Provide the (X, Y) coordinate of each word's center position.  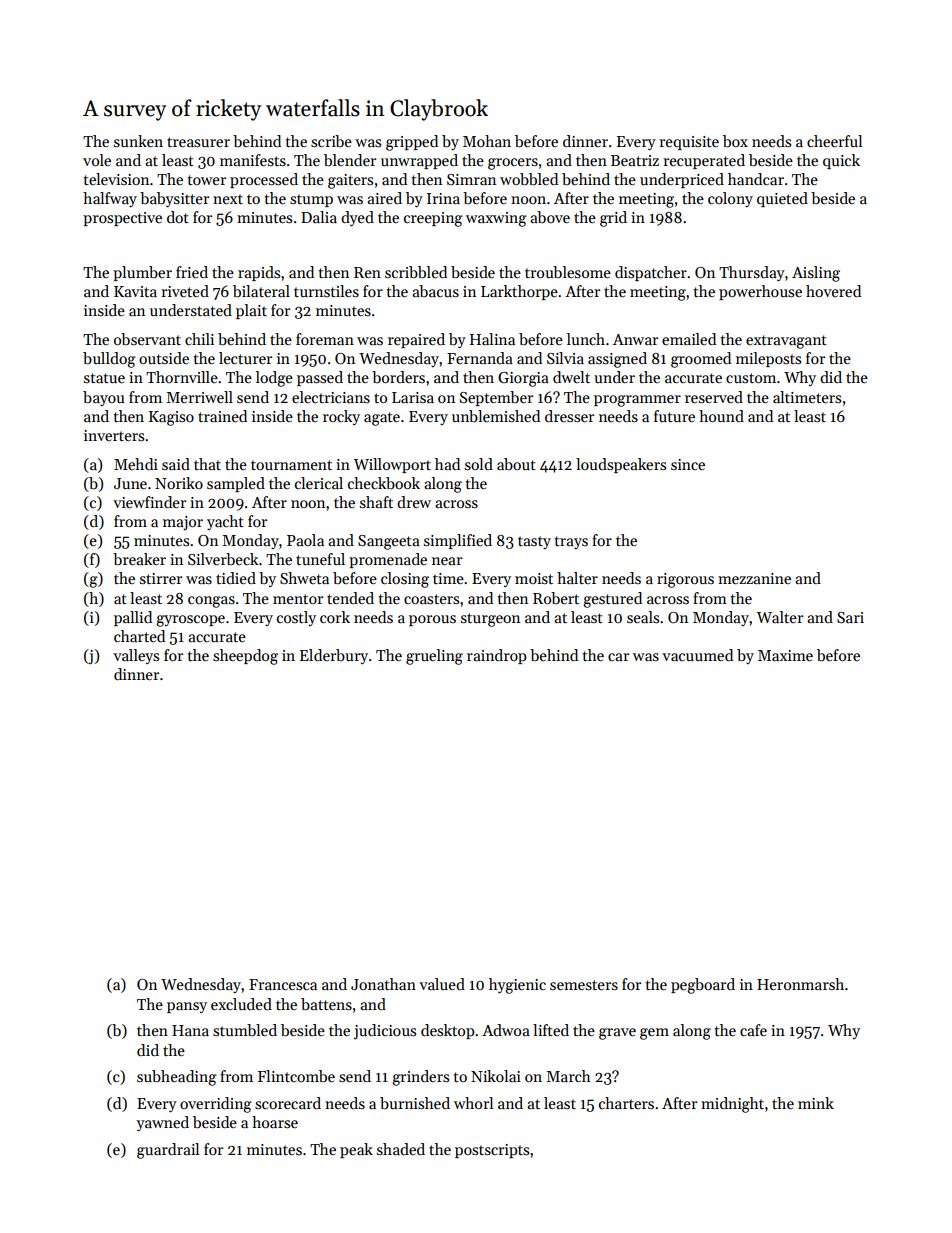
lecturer (245, 358)
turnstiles (326, 291)
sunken (138, 141)
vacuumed (697, 655)
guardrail (168, 1151)
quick (841, 161)
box (735, 141)
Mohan (487, 141)
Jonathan (383, 984)
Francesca (283, 985)
